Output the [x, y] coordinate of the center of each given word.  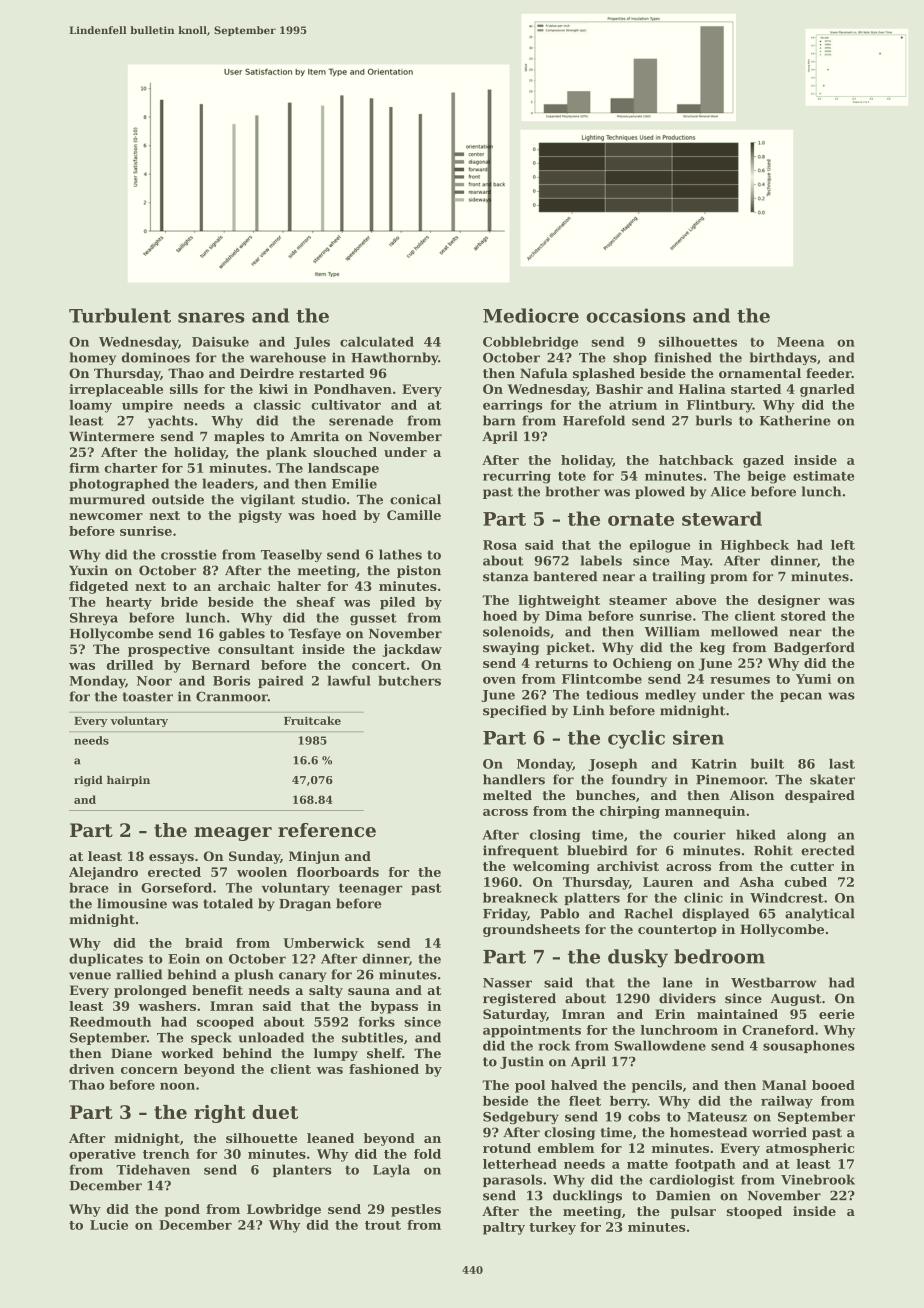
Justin [522, 1062]
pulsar [693, 1212]
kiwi [273, 389]
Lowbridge [284, 1210]
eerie [837, 1014]
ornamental [760, 373]
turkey [552, 1228]
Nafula [544, 373]
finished [683, 357]
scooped [225, 1023]
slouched [345, 452]
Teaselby [291, 555]
